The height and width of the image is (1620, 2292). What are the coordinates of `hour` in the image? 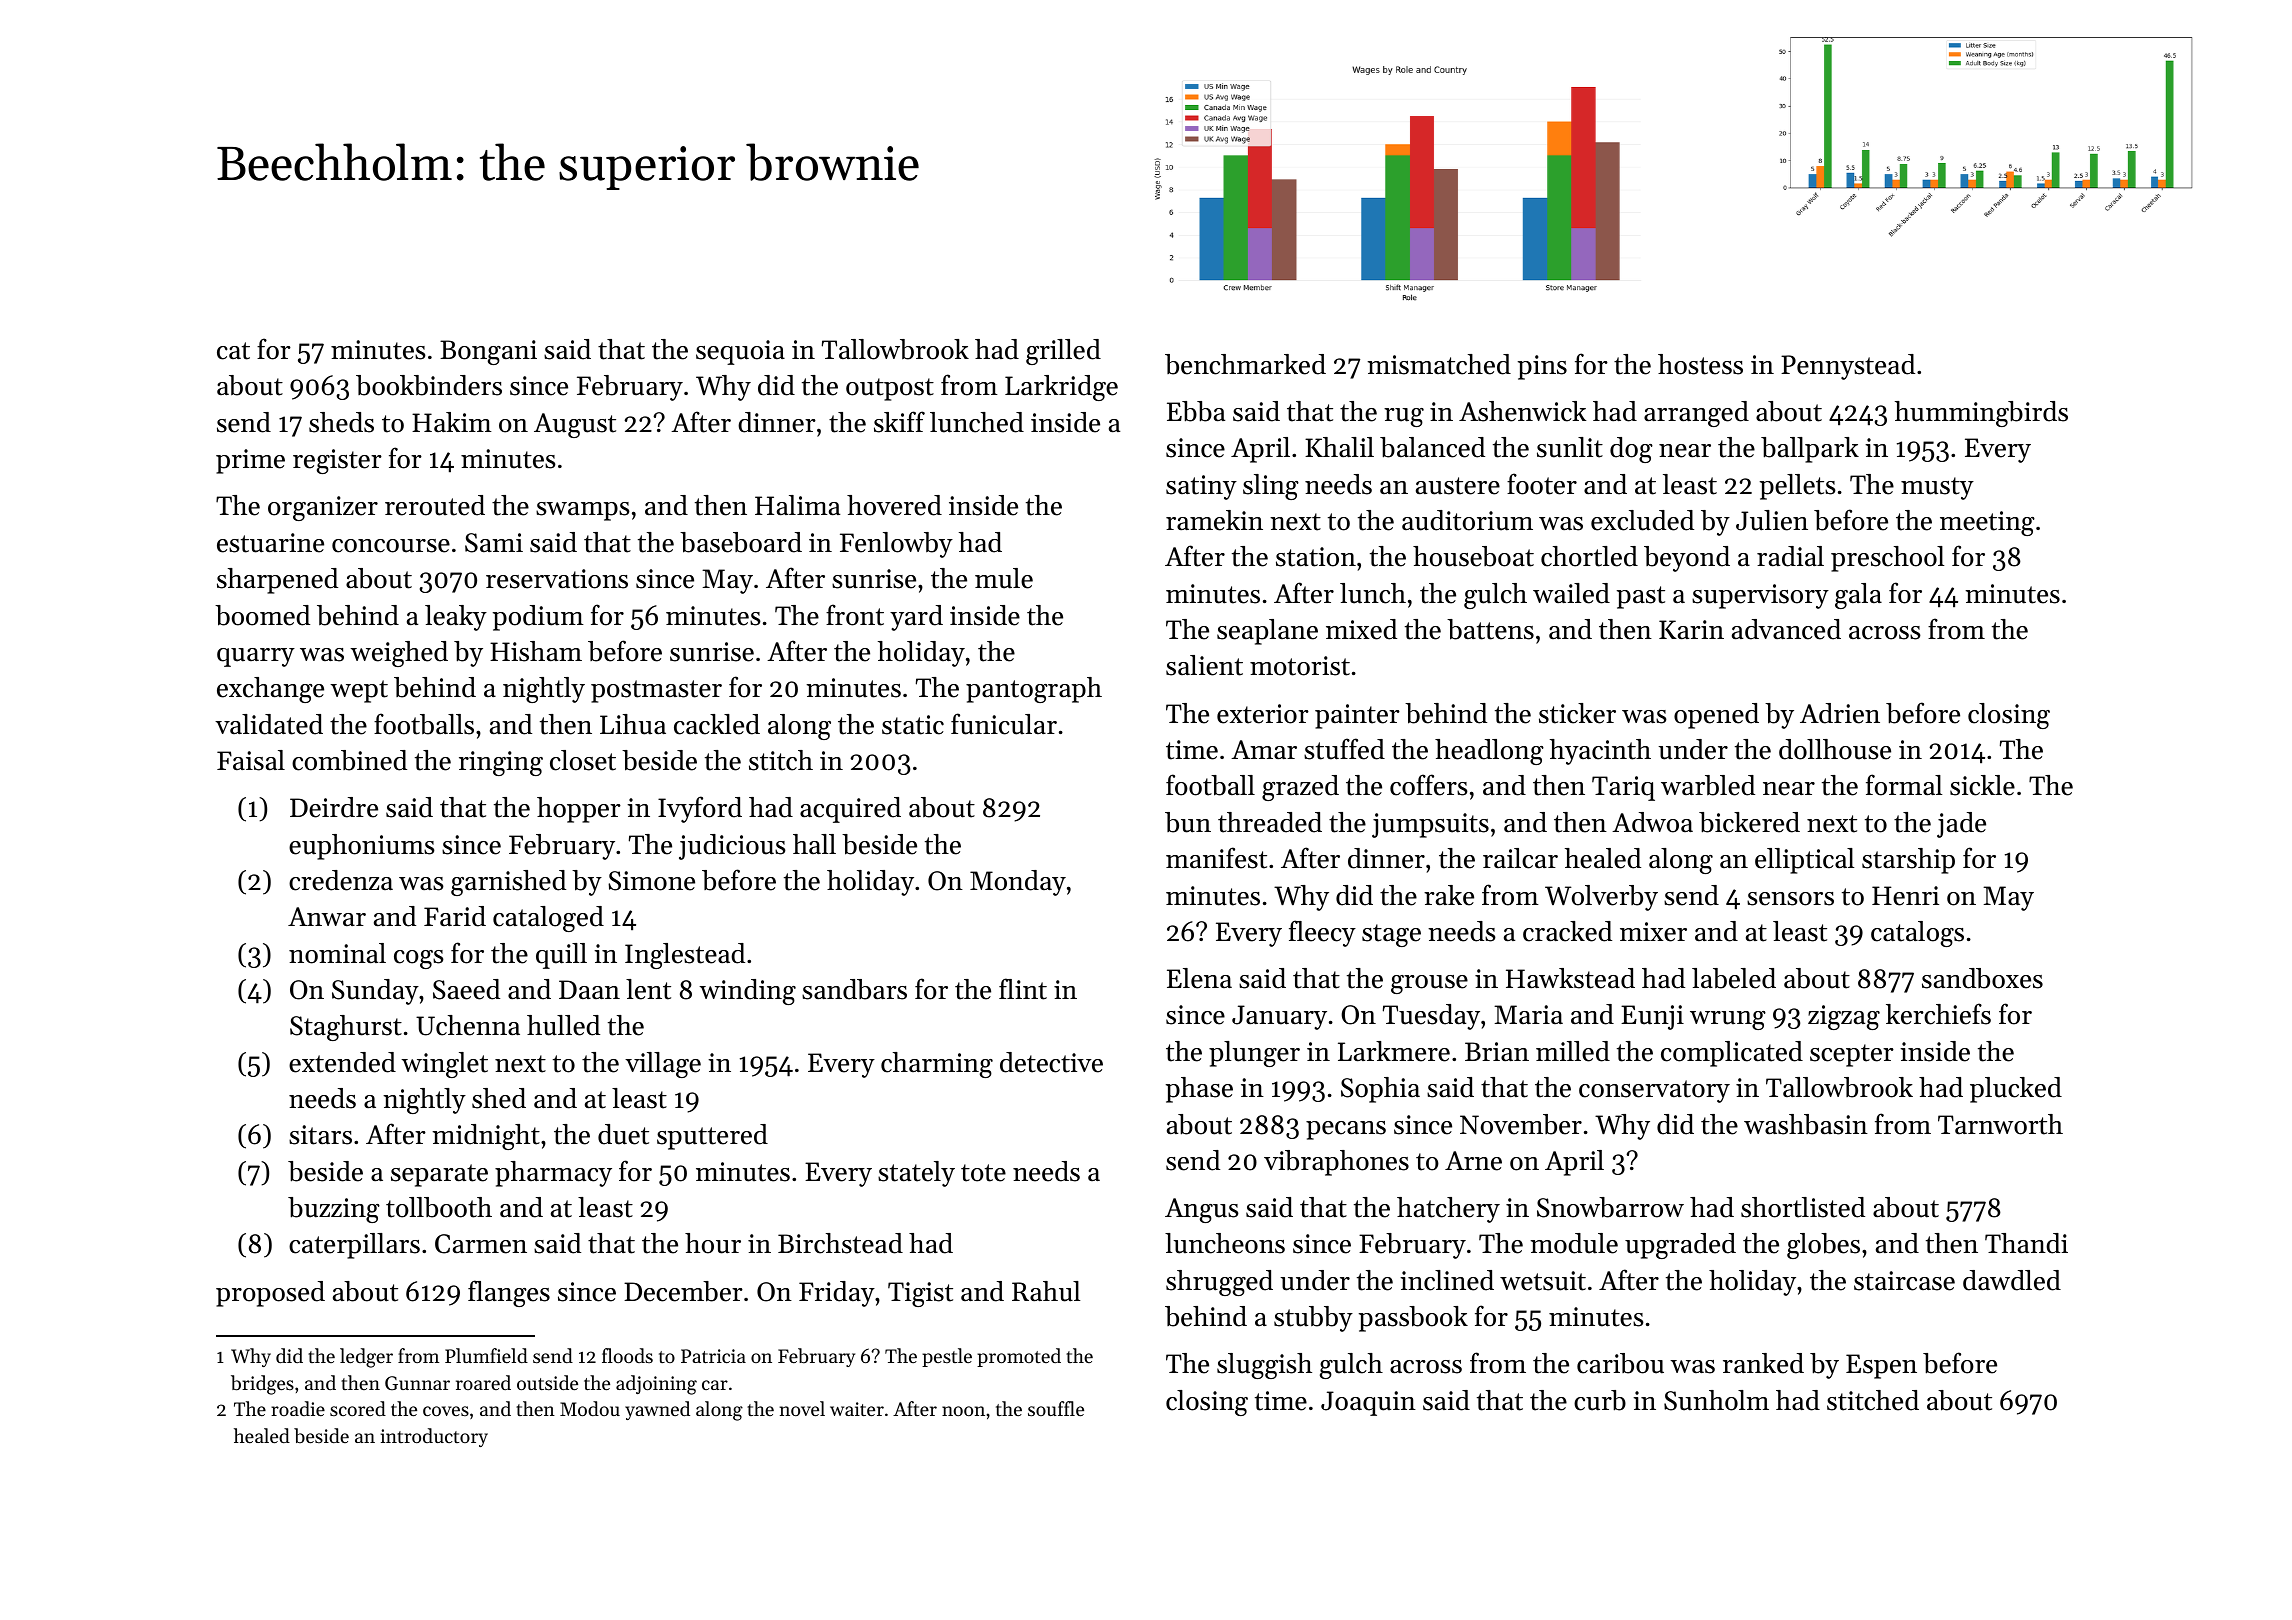 It's located at (713, 1243).
